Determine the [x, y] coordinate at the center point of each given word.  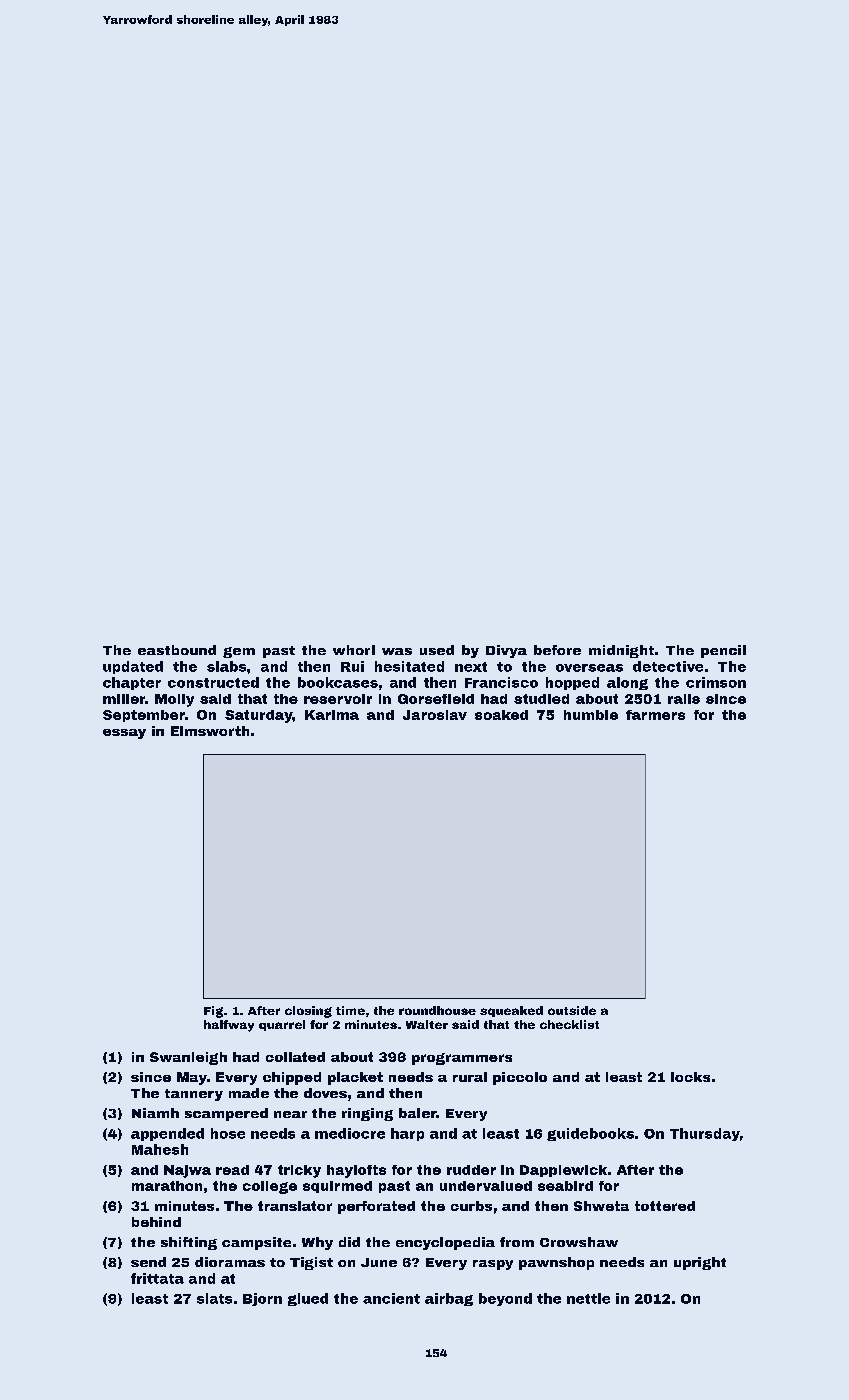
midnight [621, 651]
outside [572, 1010]
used [437, 650]
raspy [493, 1265]
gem [239, 652]
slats [214, 1298]
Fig [213, 1012]
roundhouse [437, 1010]
